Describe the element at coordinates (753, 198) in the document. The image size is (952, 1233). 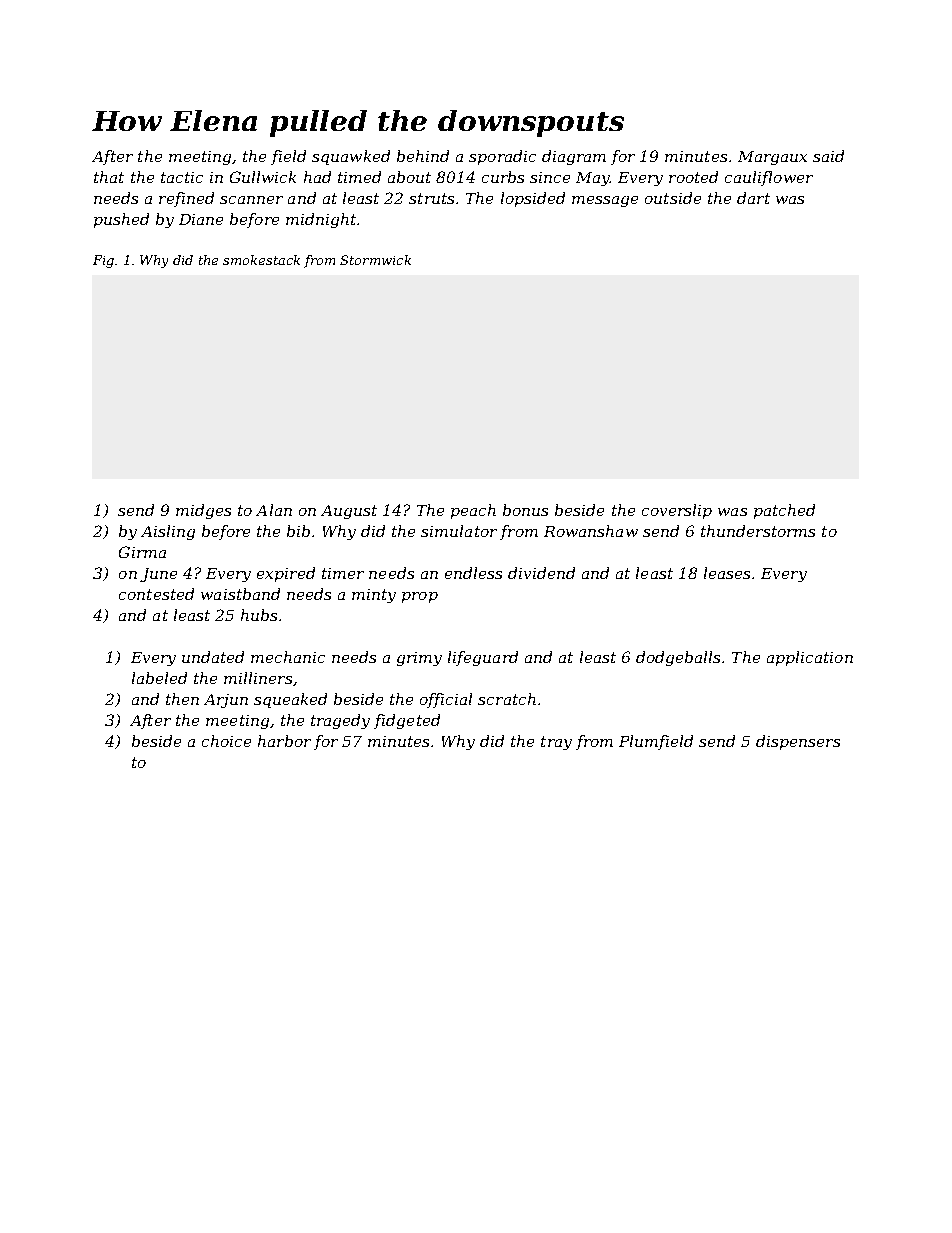
I see `dart` at that location.
